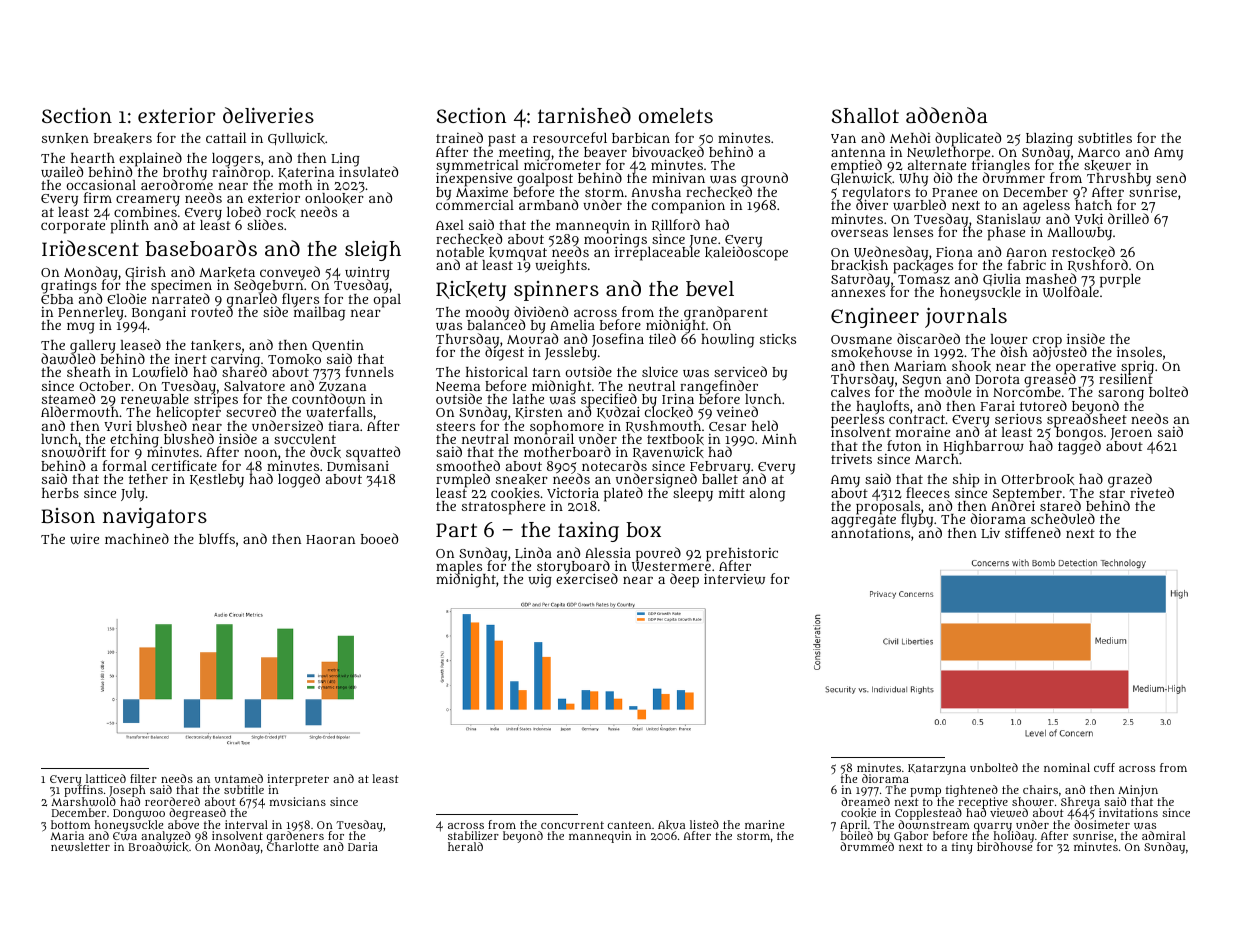 This document has height=952, width=1233. I want to click on untamed, so click(239, 778).
